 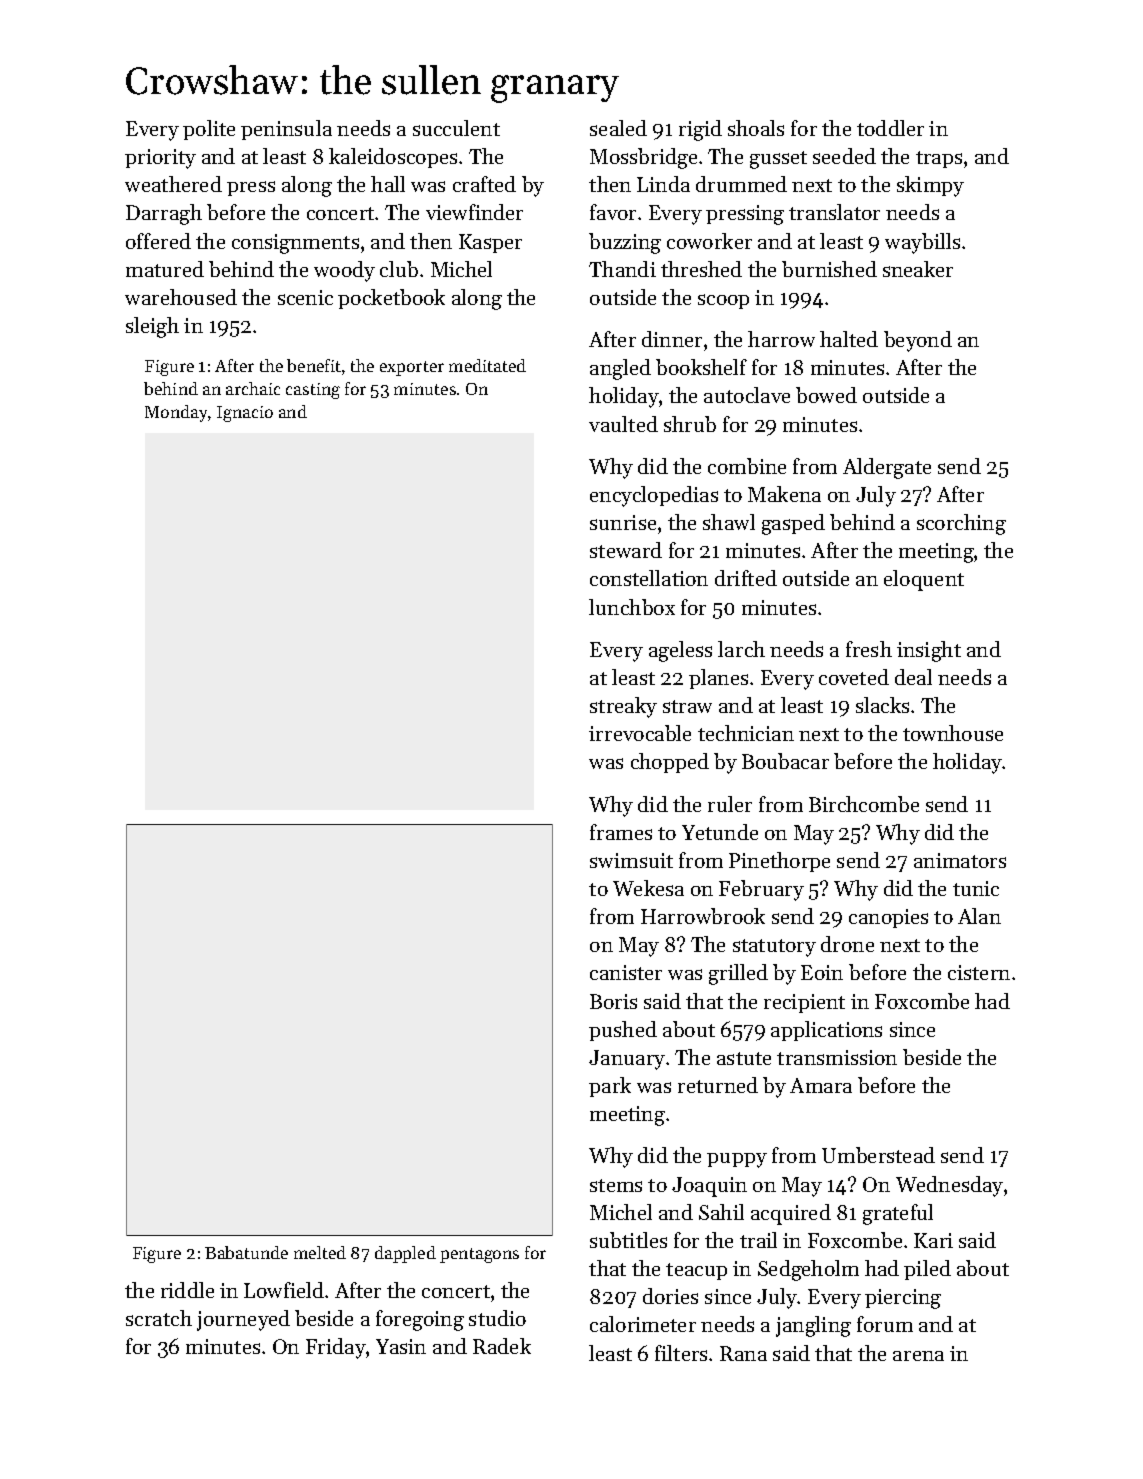 I want to click on peninsula, so click(x=286, y=130).
